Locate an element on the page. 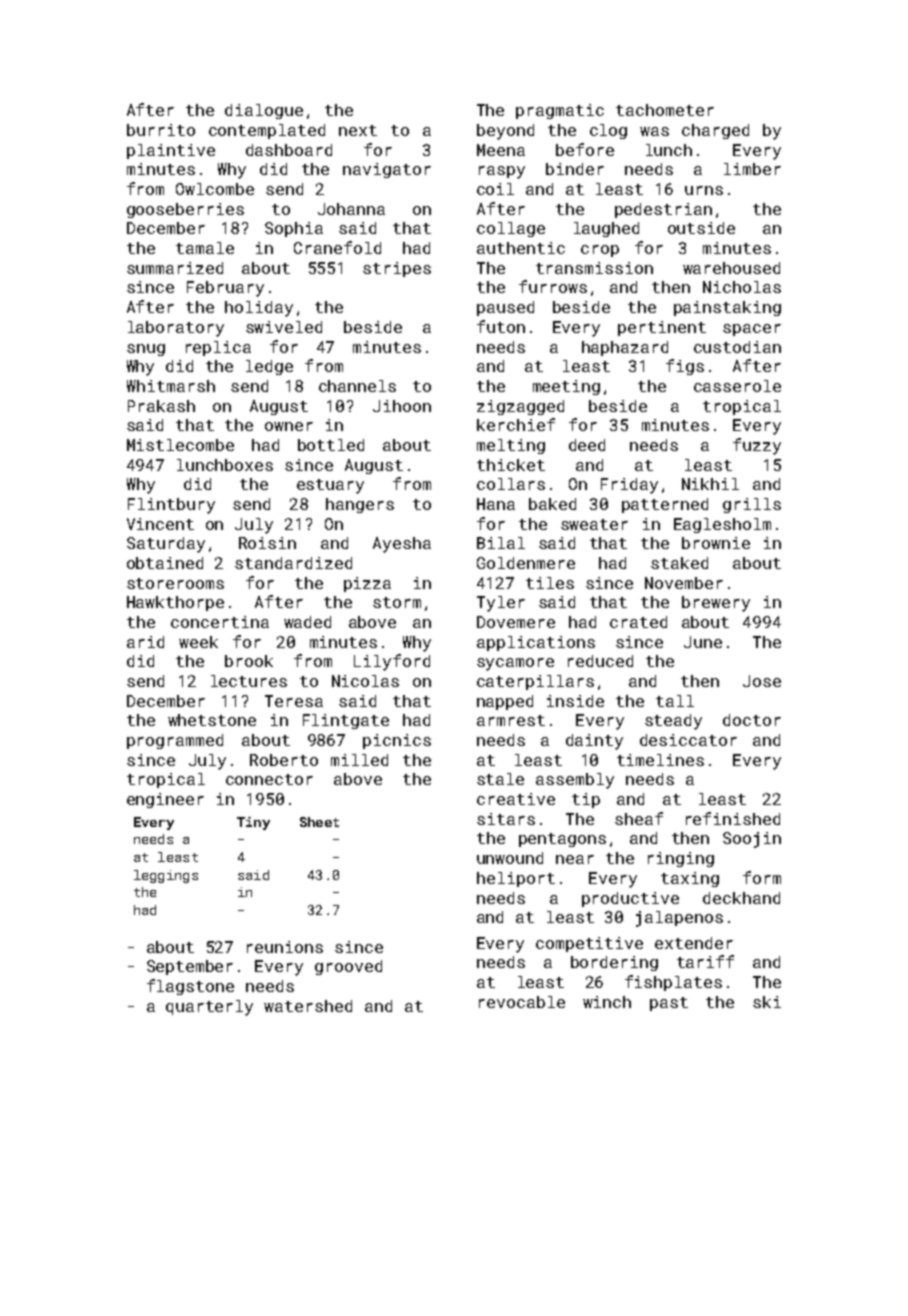 This document has height=1316, width=908. grooved is located at coordinates (348, 967).
